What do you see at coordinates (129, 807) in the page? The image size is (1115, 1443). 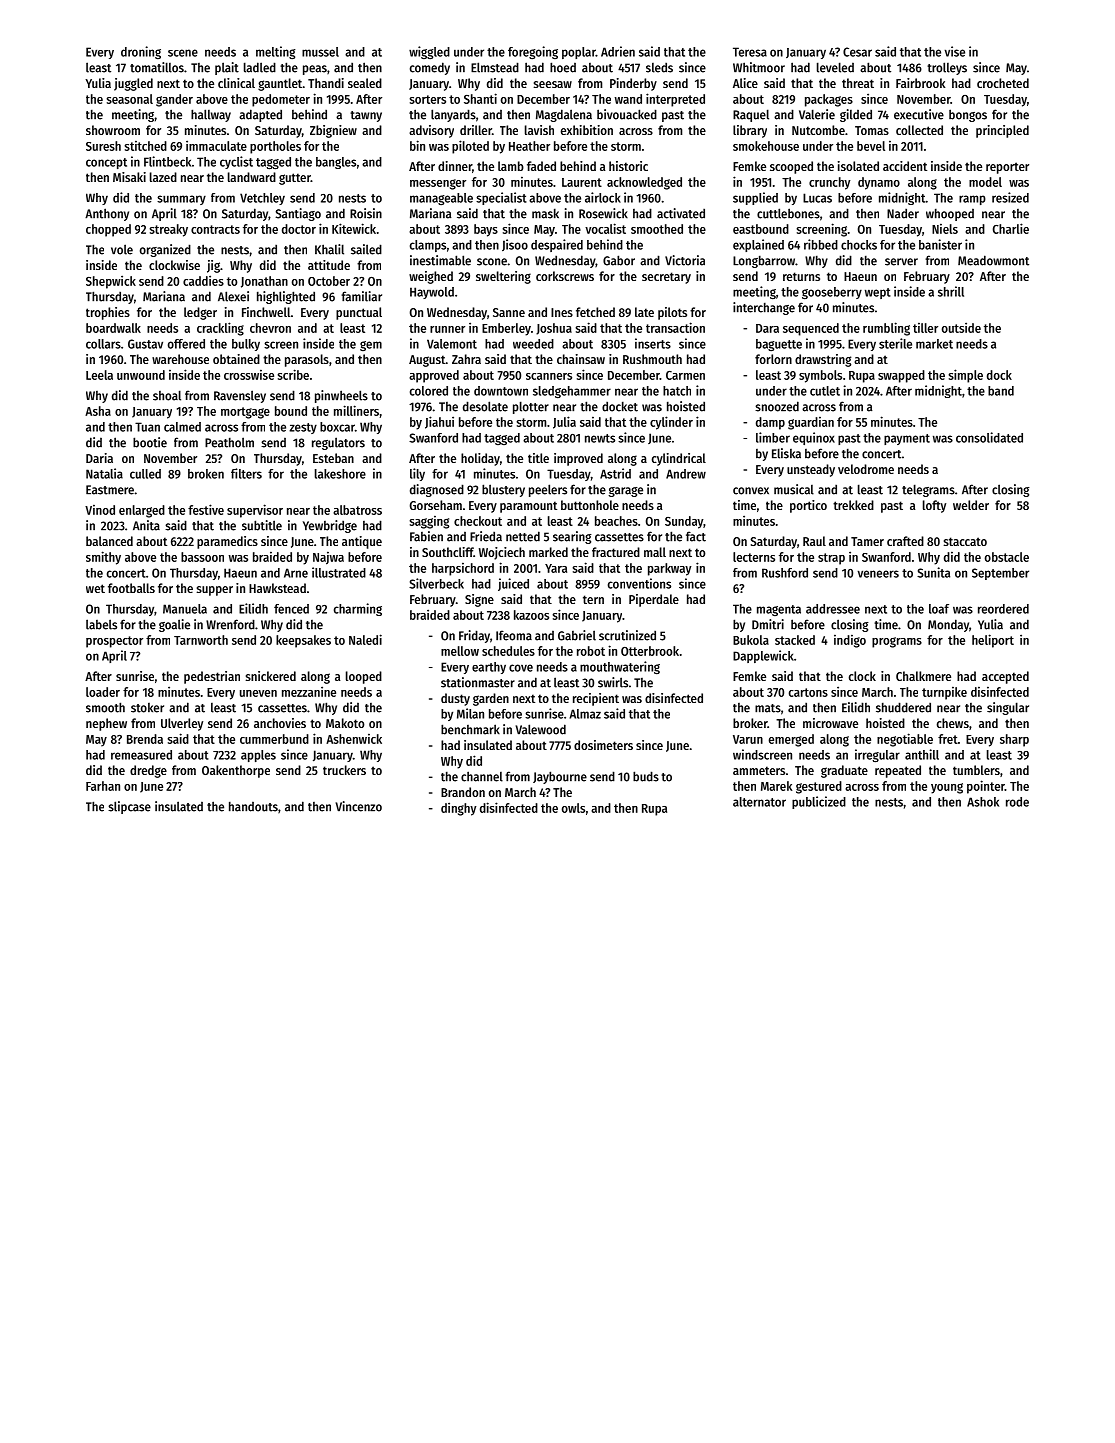 I see `slipcase` at bounding box center [129, 807].
